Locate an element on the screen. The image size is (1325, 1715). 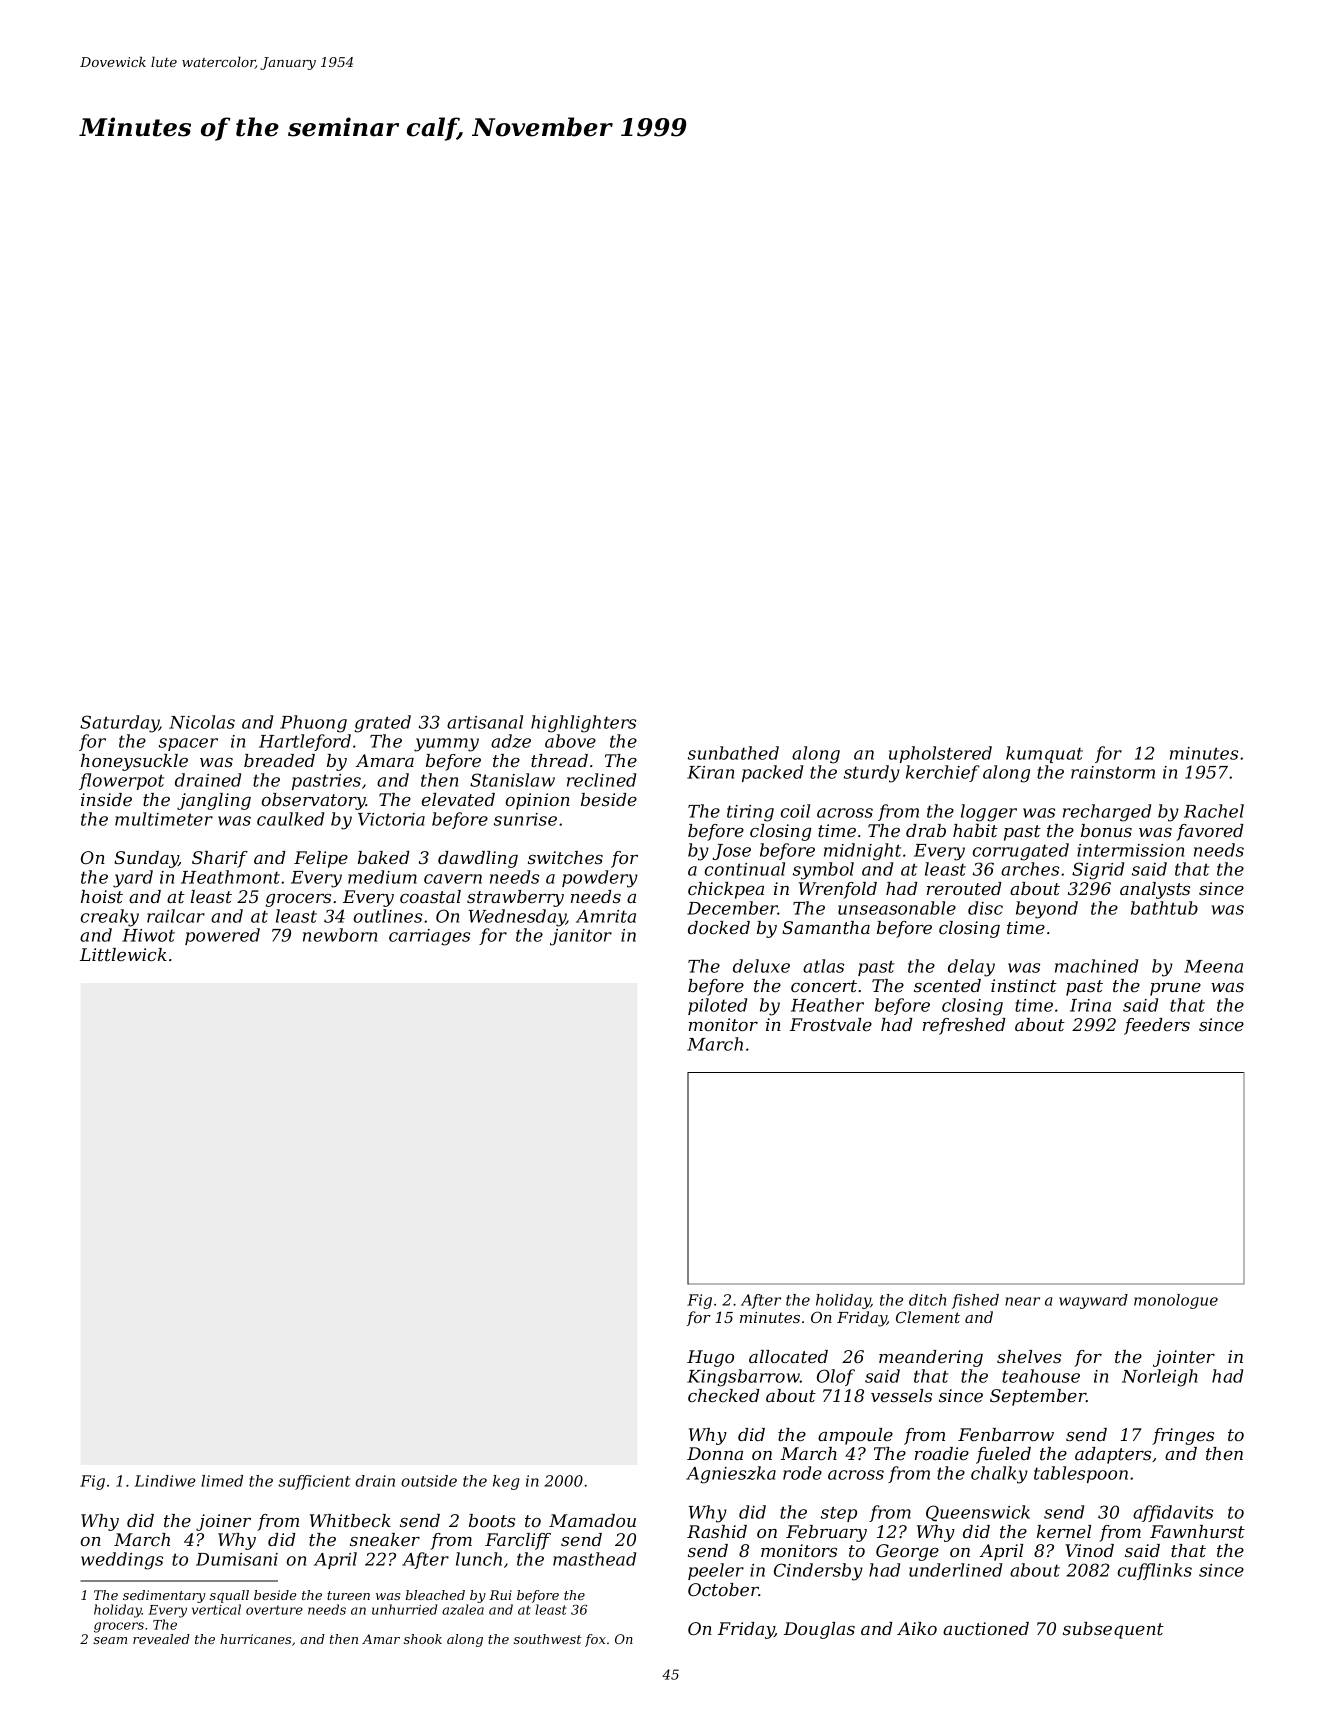
Littlewick is located at coordinates (123, 954).
